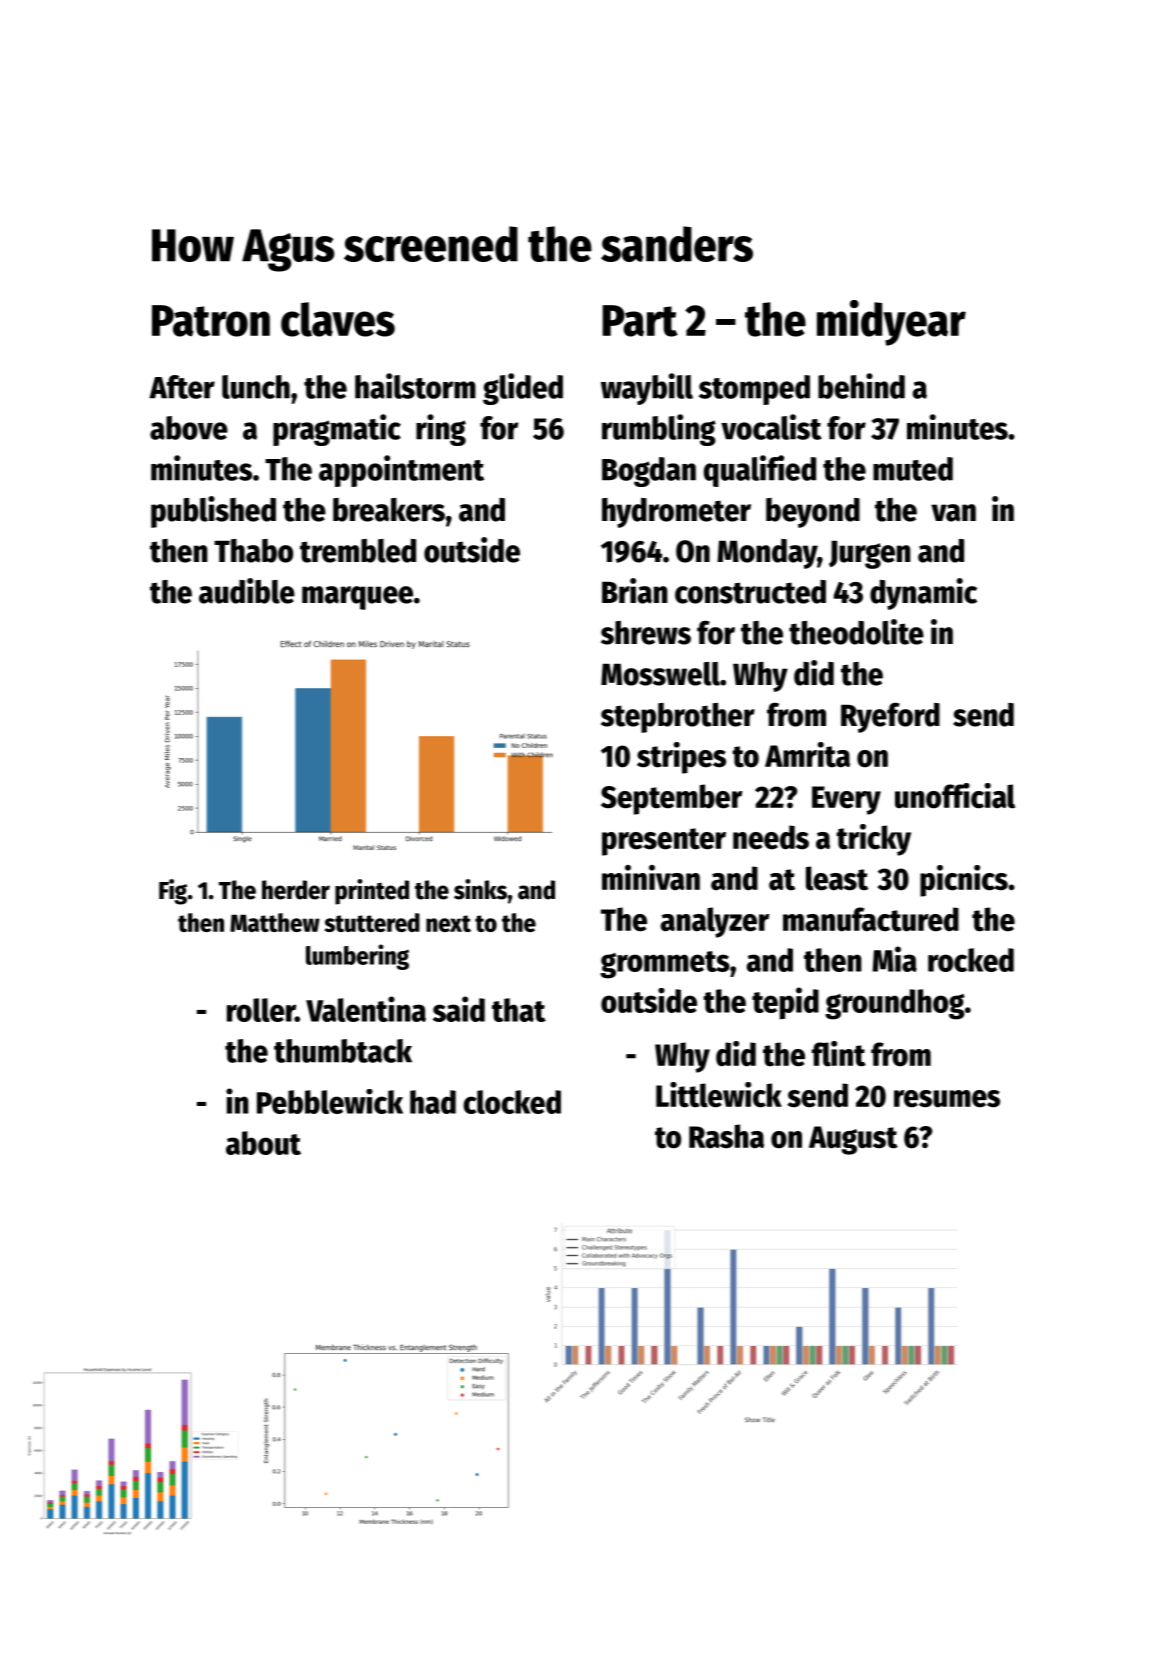 The image size is (1165, 1654). Describe the element at coordinates (480, 889) in the page. I see `sinks` at that location.
